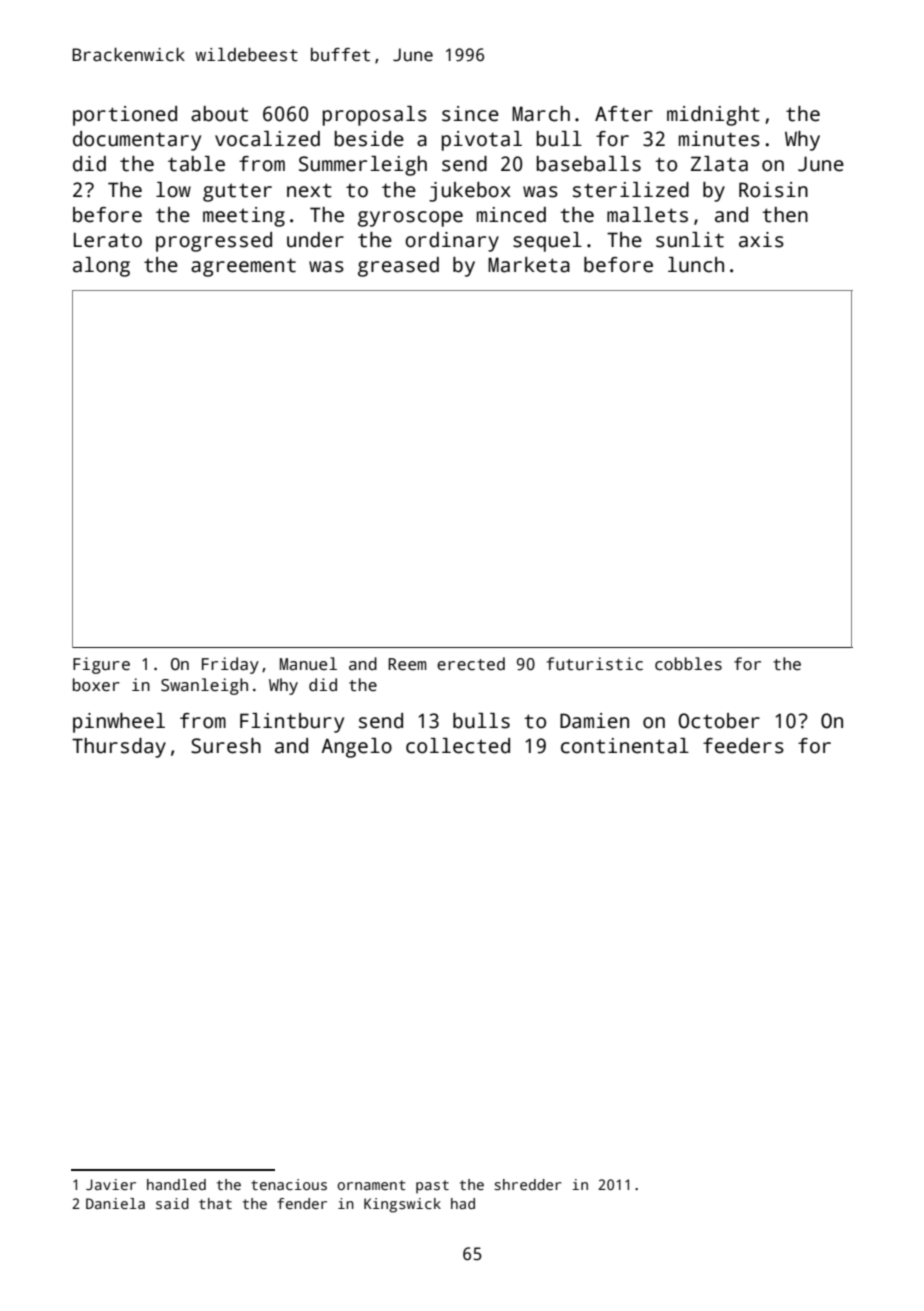  What do you see at coordinates (432, 1187) in the screenshot?
I see `past` at bounding box center [432, 1187].
